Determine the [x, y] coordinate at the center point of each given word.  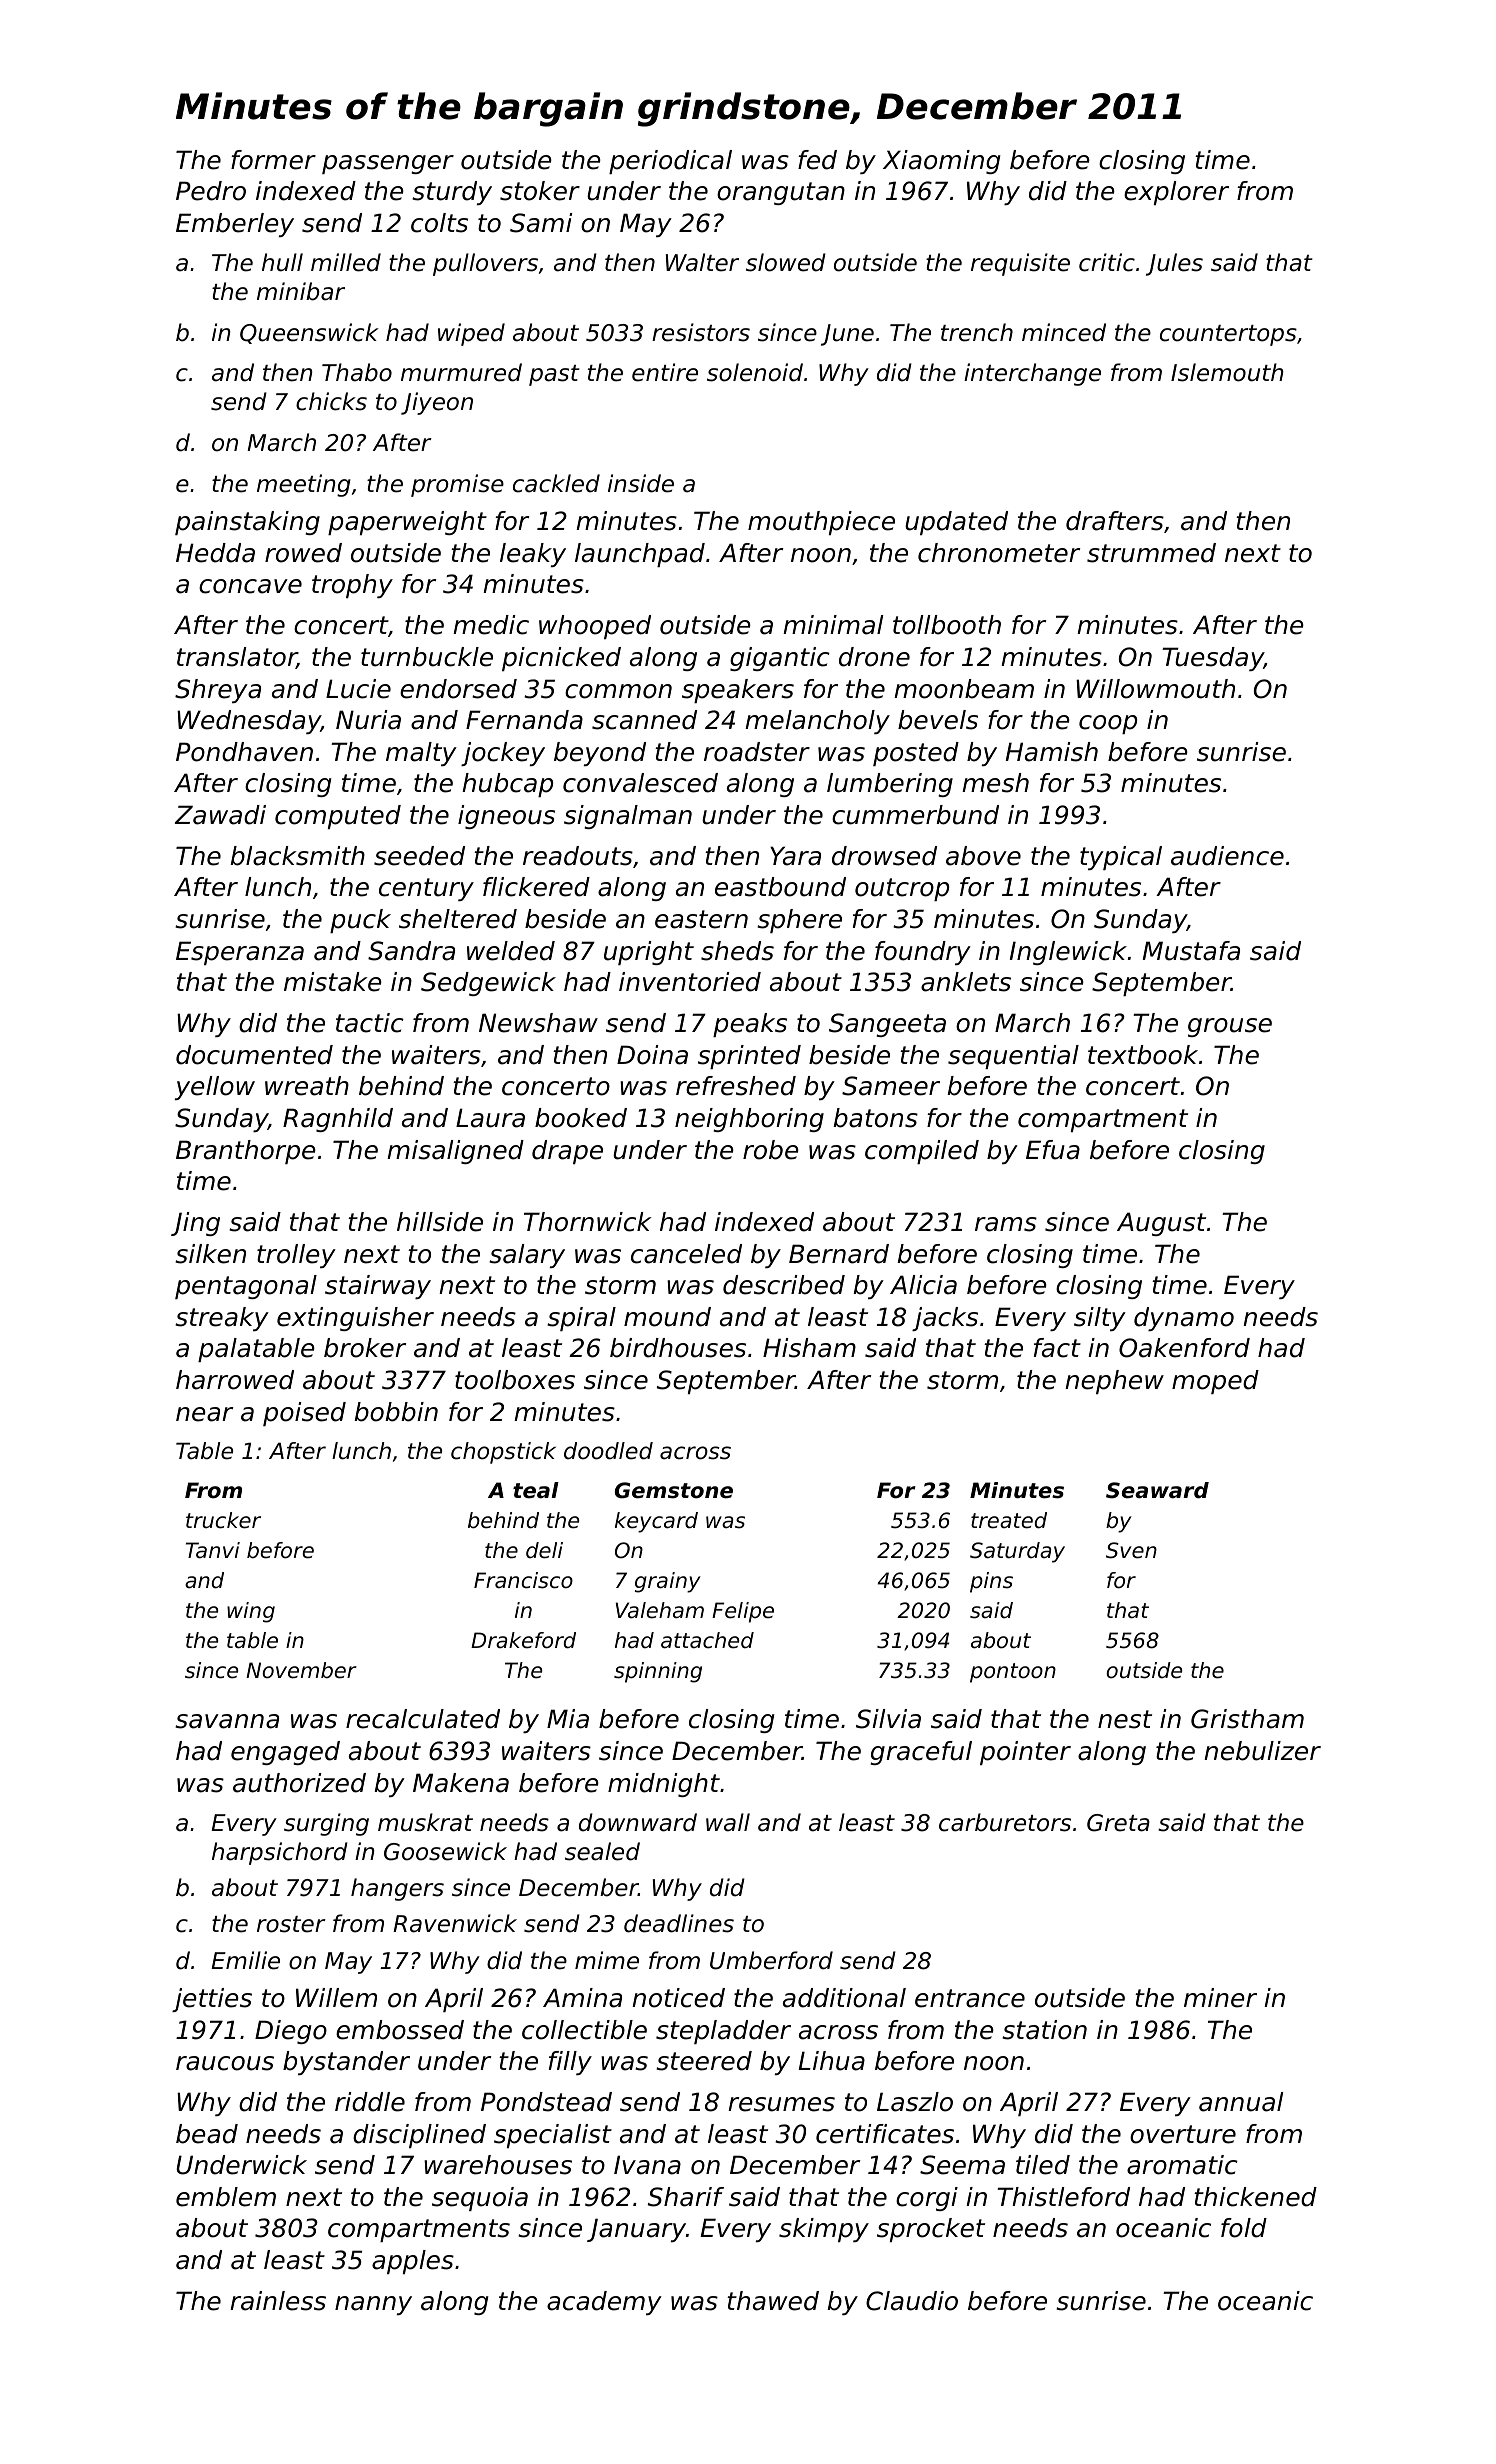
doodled [608, 1451]
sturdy [452, 193]
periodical [670, 162]
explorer [1176, 193]
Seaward [1157, 1490]
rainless [278, 2301]
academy [604, 2303]
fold [1244, 2228]
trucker [223, 1520]
